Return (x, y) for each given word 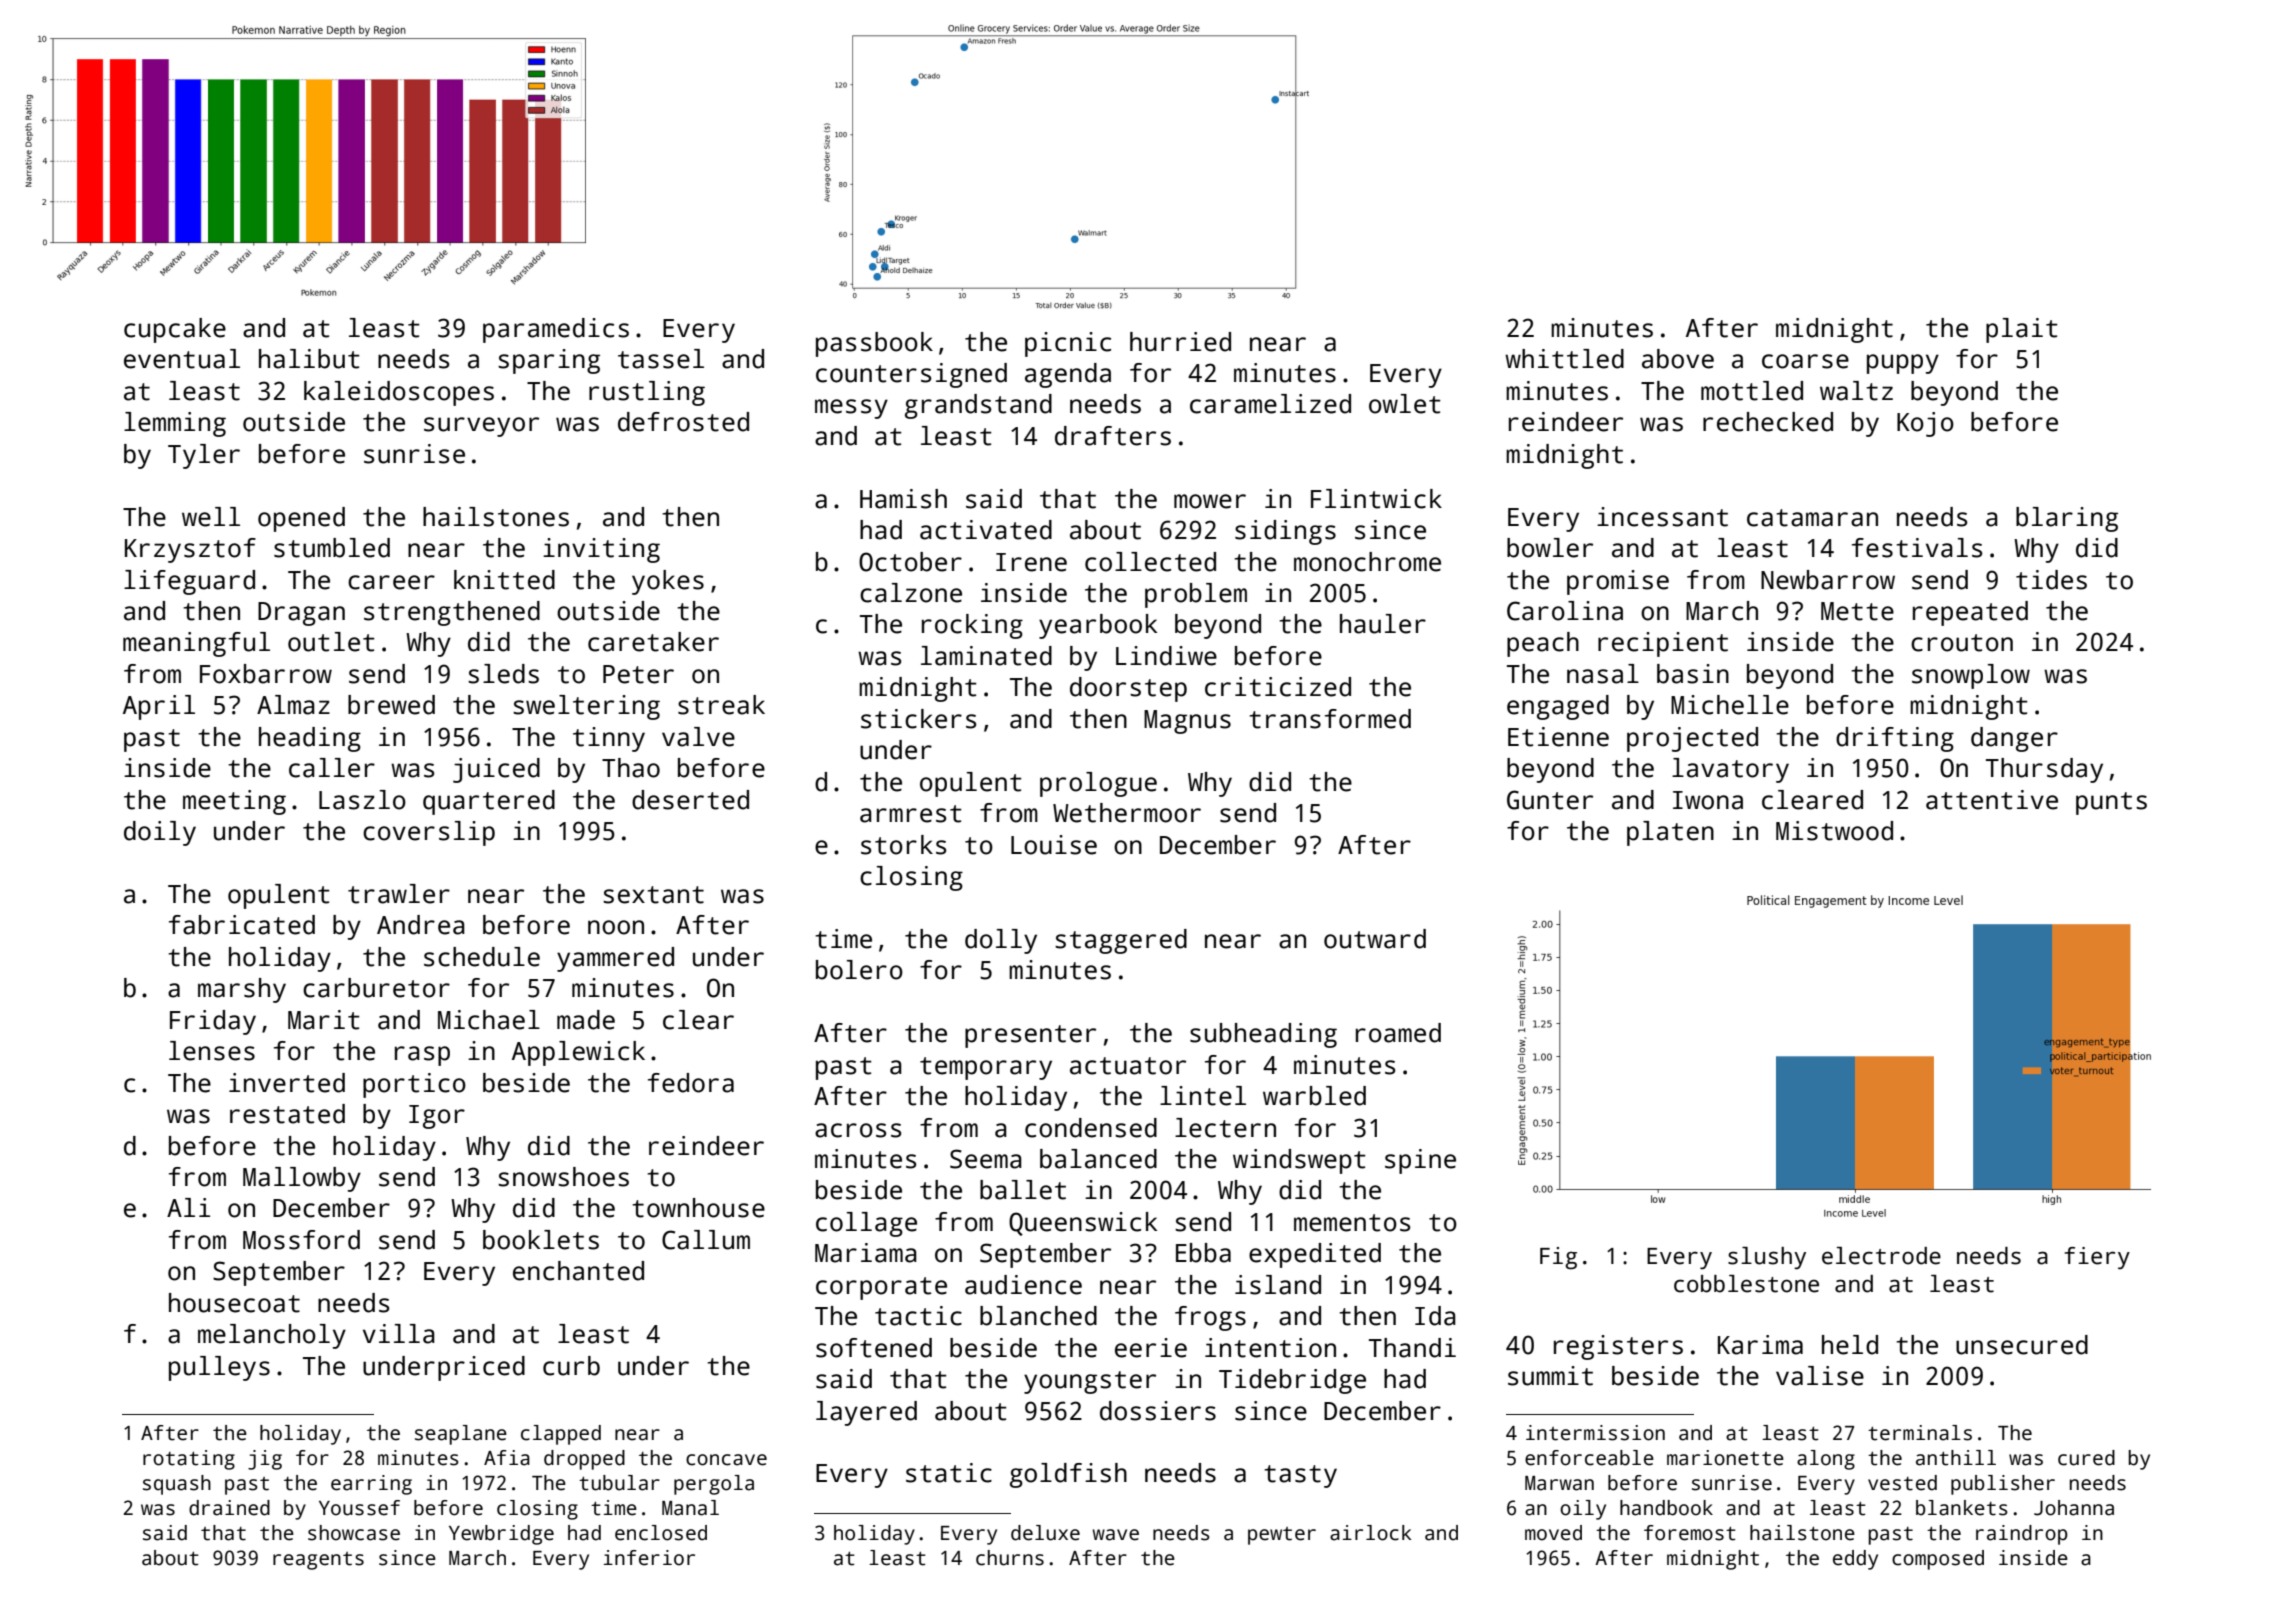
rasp (422, 1056)
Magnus (1187, 722)
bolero (859, 970)
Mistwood (1834, 831)
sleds (503, 674)
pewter (1282, 1536)
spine (1420, 1161)
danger (2014, 739)
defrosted (683, 422)
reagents (318, 1561)
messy (851, 409)
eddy (1855, 1560)
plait (2022, 330)
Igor (437, 1117)
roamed (1398, 1033)
